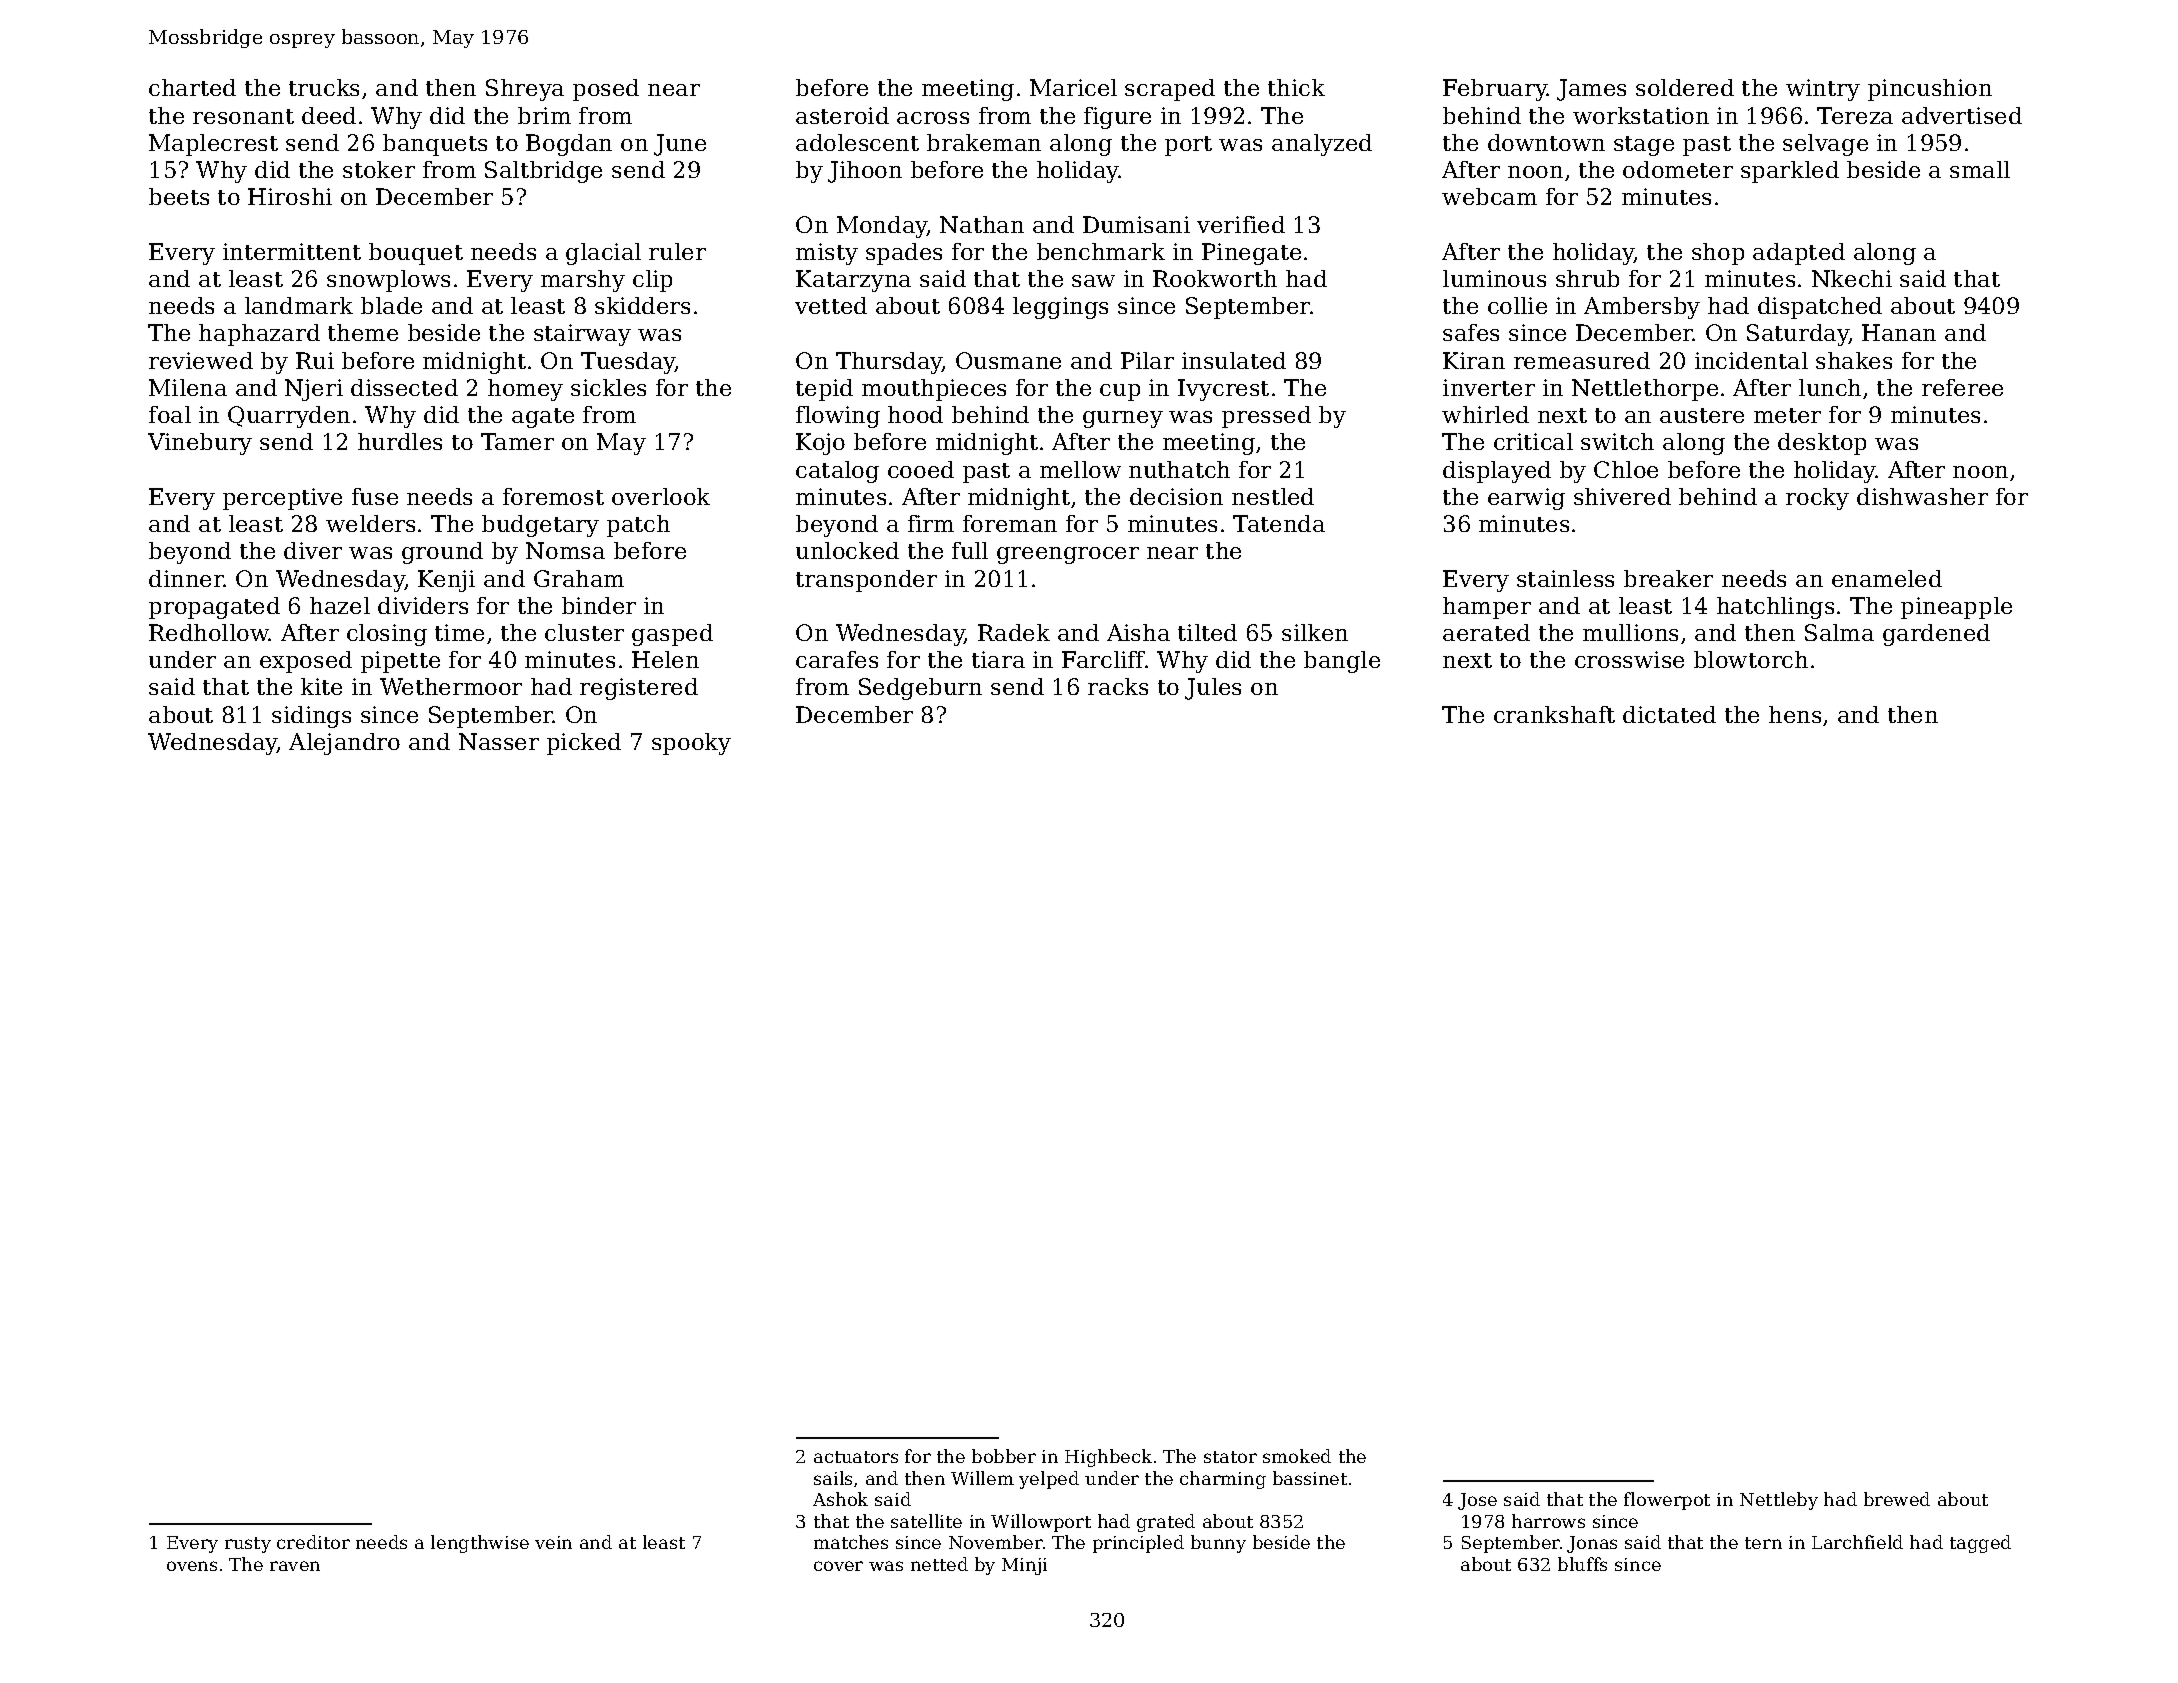 The width and height of the document is (2178, 1683). Describe the element at coordinates (499, 741) in the document. I see `Nasser` at that location.
